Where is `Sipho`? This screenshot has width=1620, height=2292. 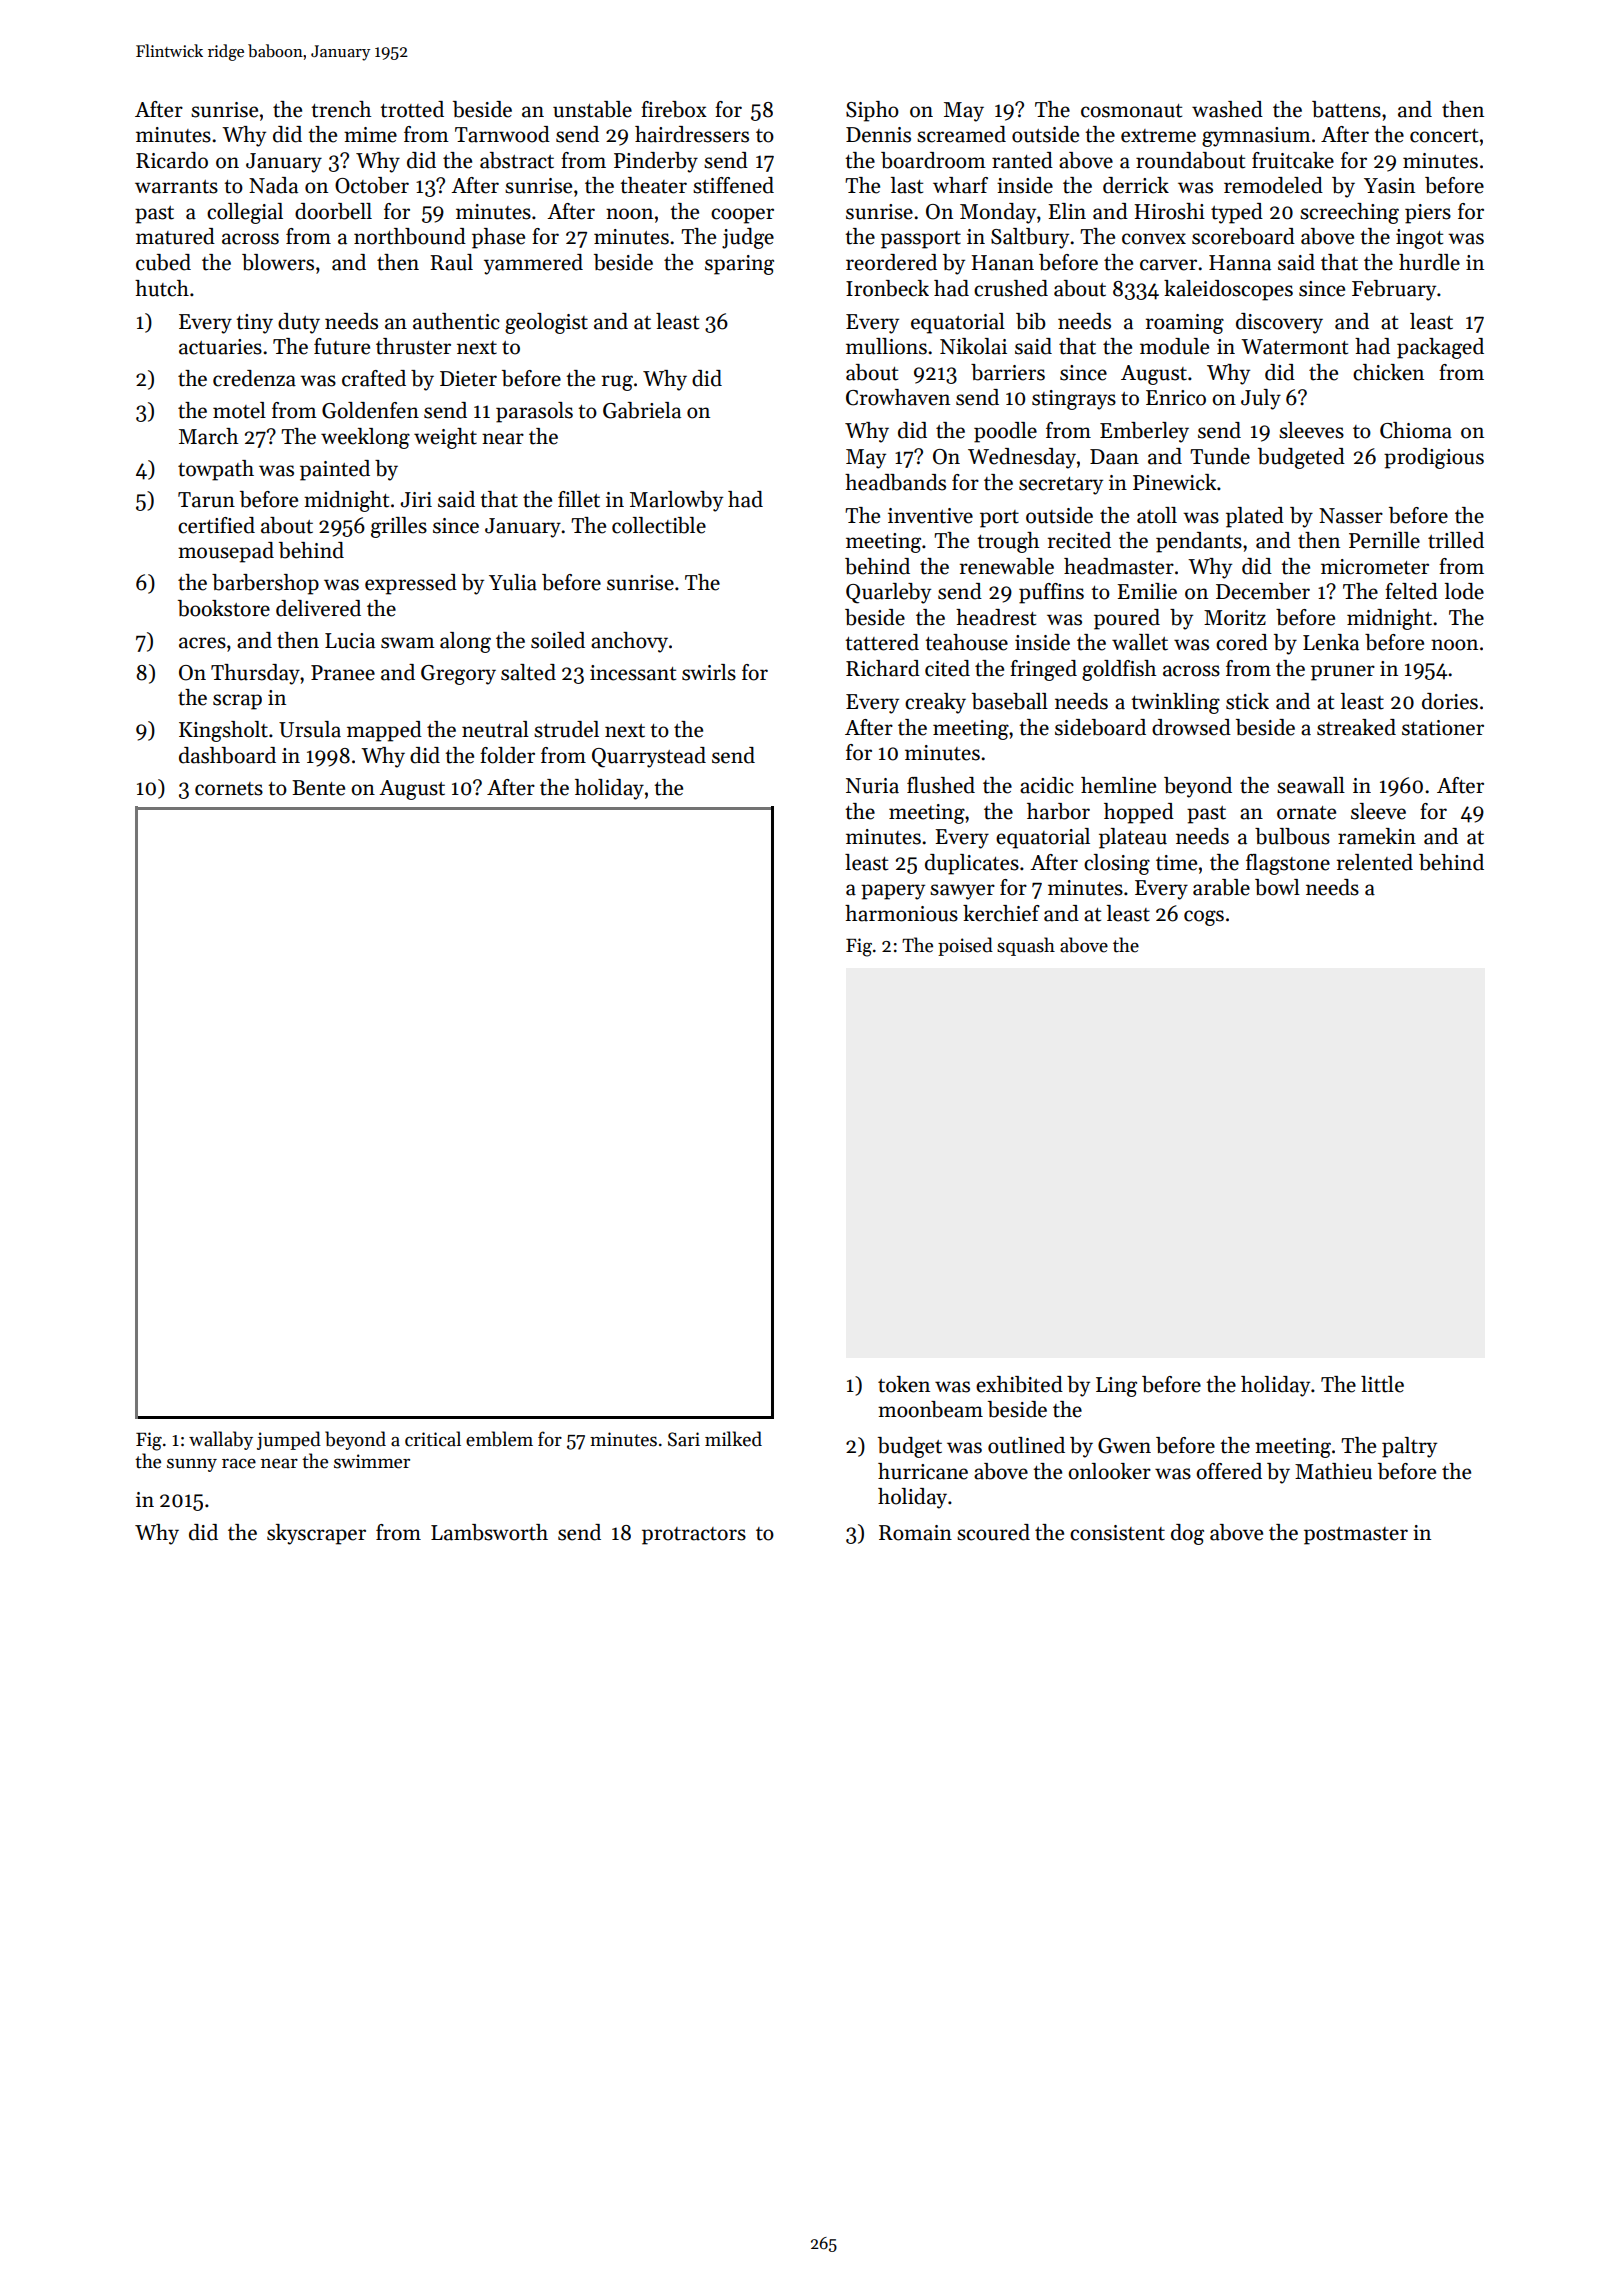
Sipho is located at coordinates (872, 111).
